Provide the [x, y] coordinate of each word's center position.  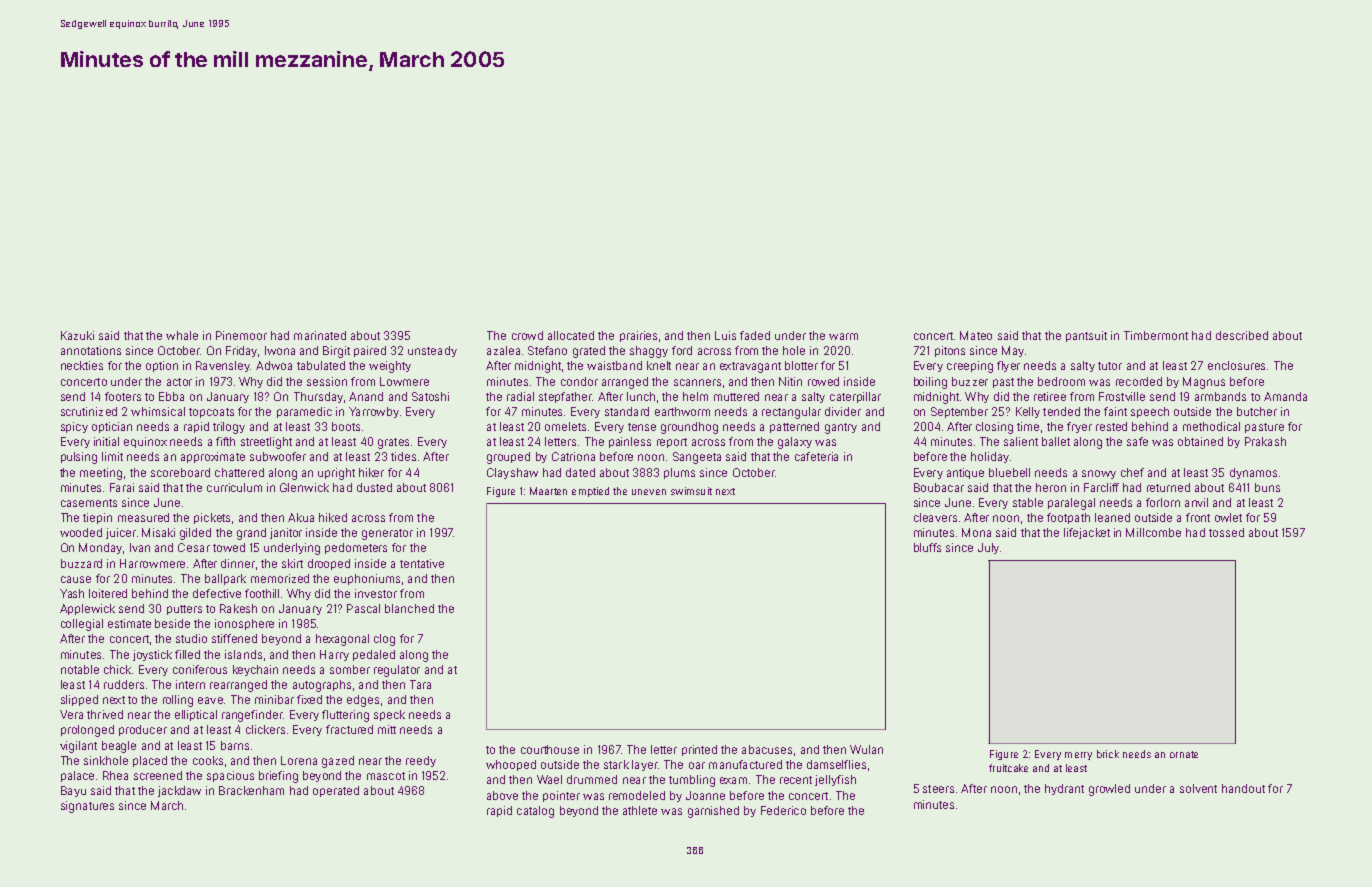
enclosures [1236, 365]
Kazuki [77, 335]
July [988, 548]
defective [217, 593]
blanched [409, 608]
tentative [422, 563]
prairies [638, 336]
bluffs [927, 547]
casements [89, 503]
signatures [87, 807]
